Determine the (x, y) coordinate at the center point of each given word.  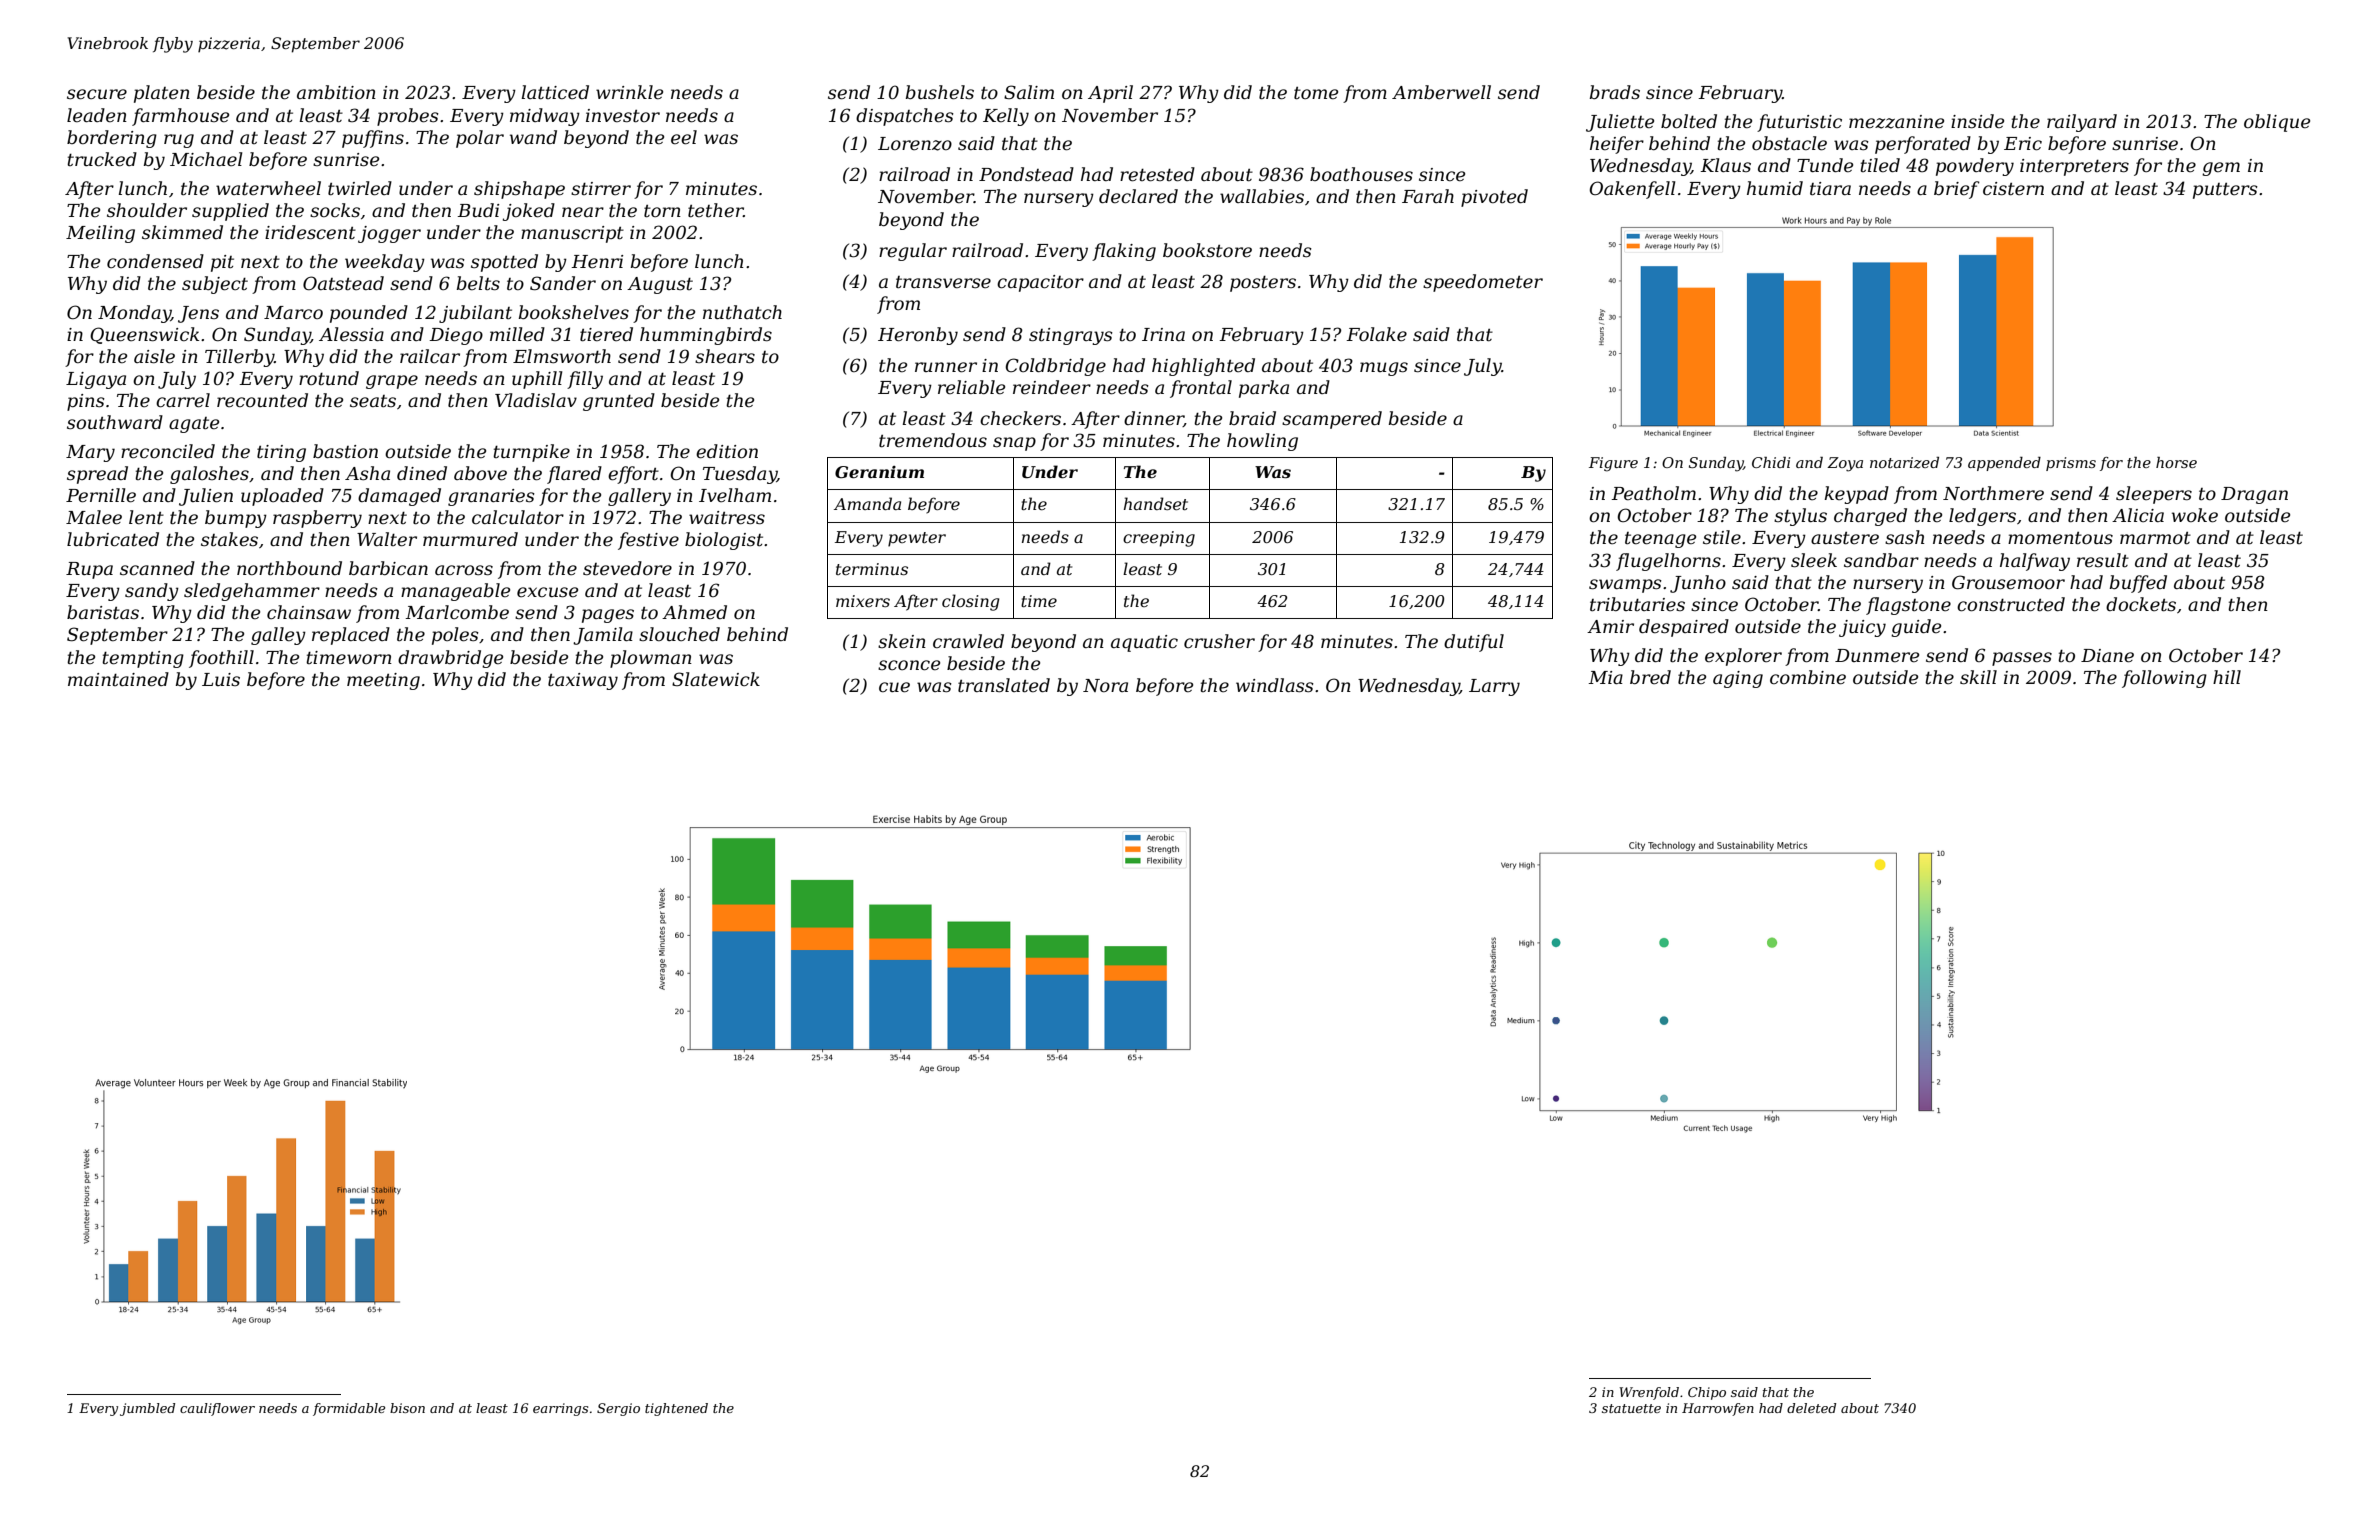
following (2164, 679)
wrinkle (629, 92)
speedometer (1483, 283)
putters (2225, 191)
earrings (560, 1409)
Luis (221, 679)
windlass (1275, 685)
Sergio (618, 1409)
